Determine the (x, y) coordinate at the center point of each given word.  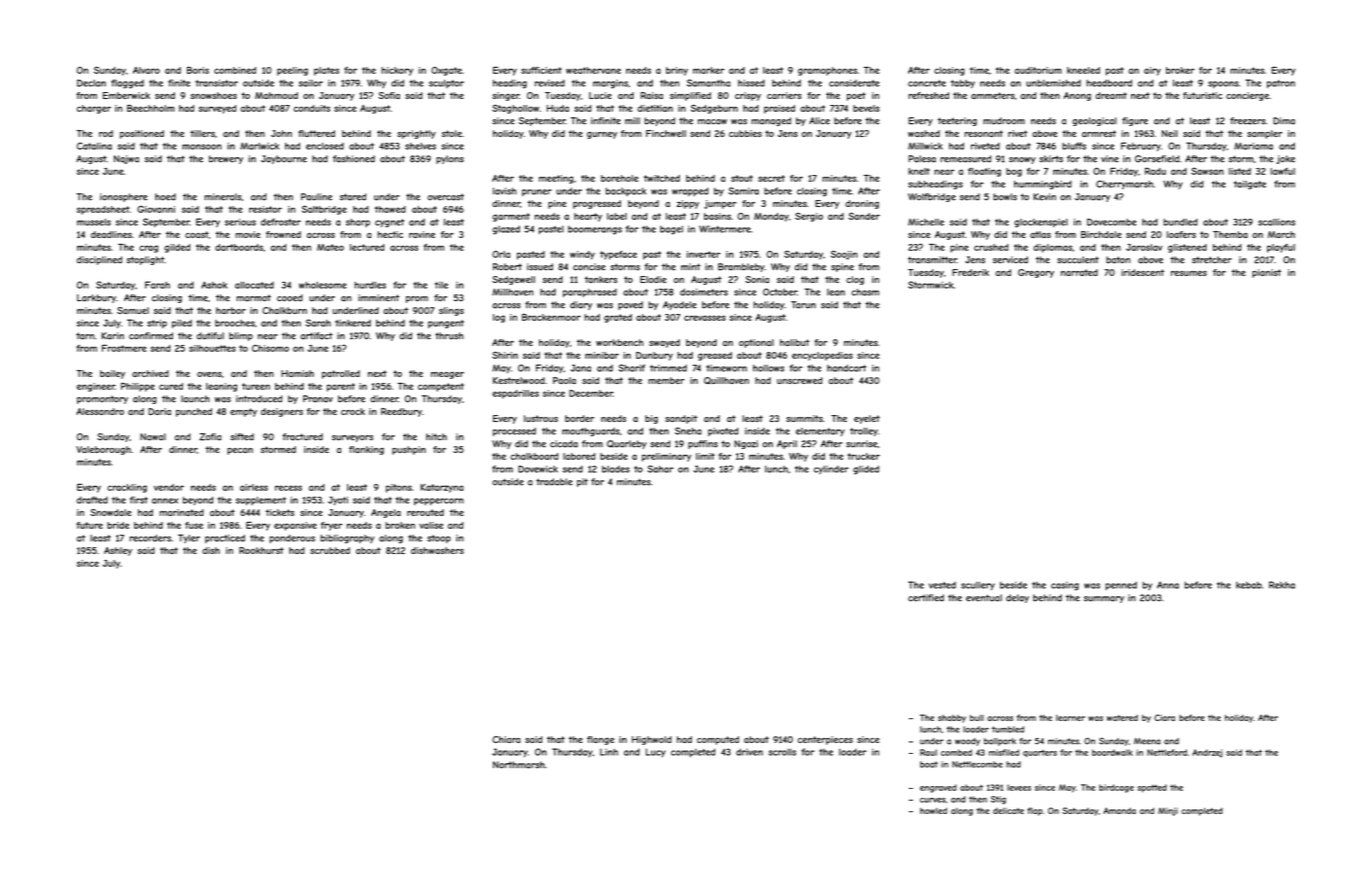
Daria (159, 411)
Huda (558, 108)
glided (866, 470)
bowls (1005, 197)
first (139, 500)
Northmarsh (519, 765)
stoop (439, 539)
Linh (609, 752)
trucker (863, 456)
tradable (554, 482)
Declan (91, 83)
